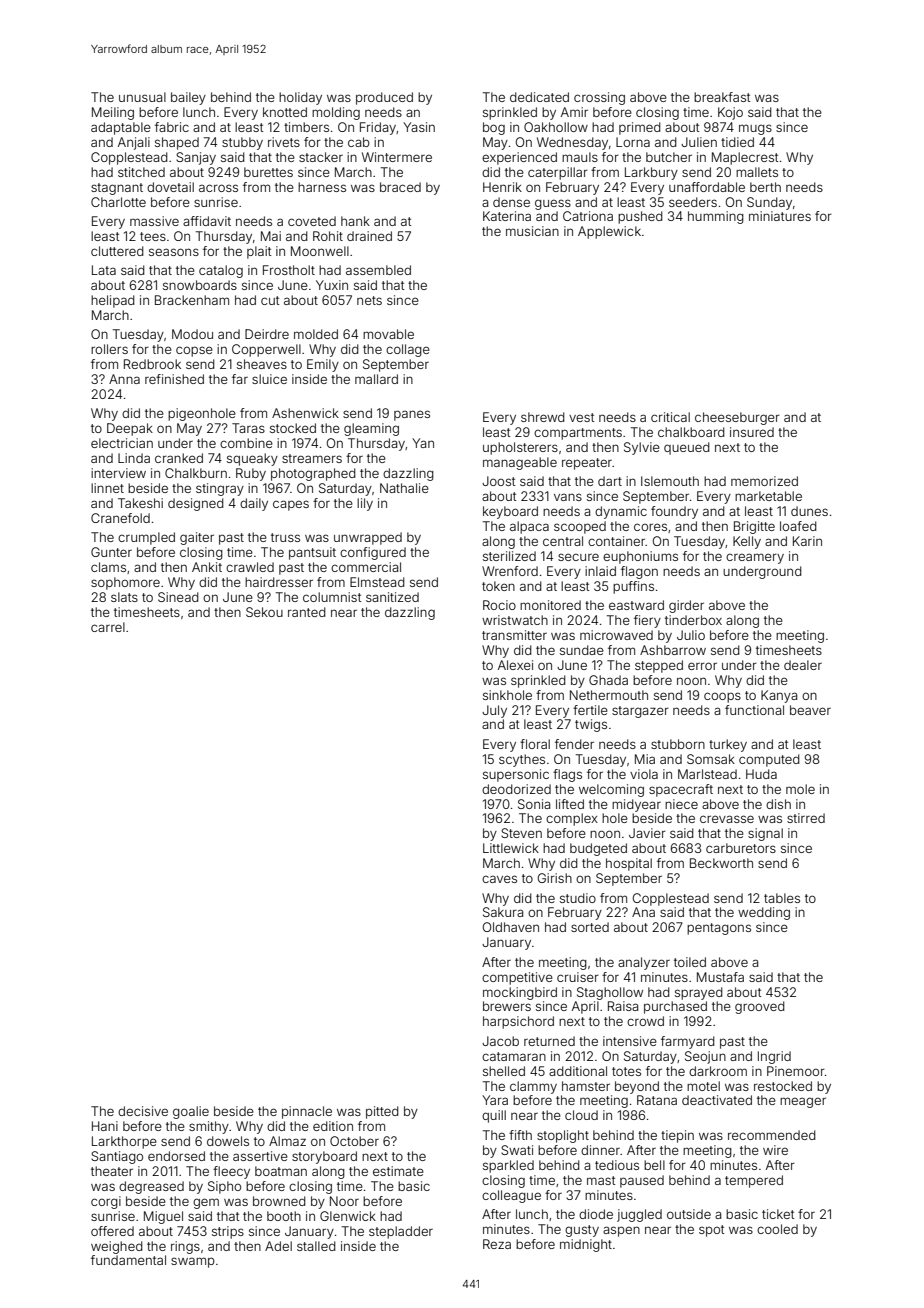 This document has height=1308, width=924. What do you see at coordinates (810, 710) in the document?
I see `beaver` at bounding box center [810, 710].
